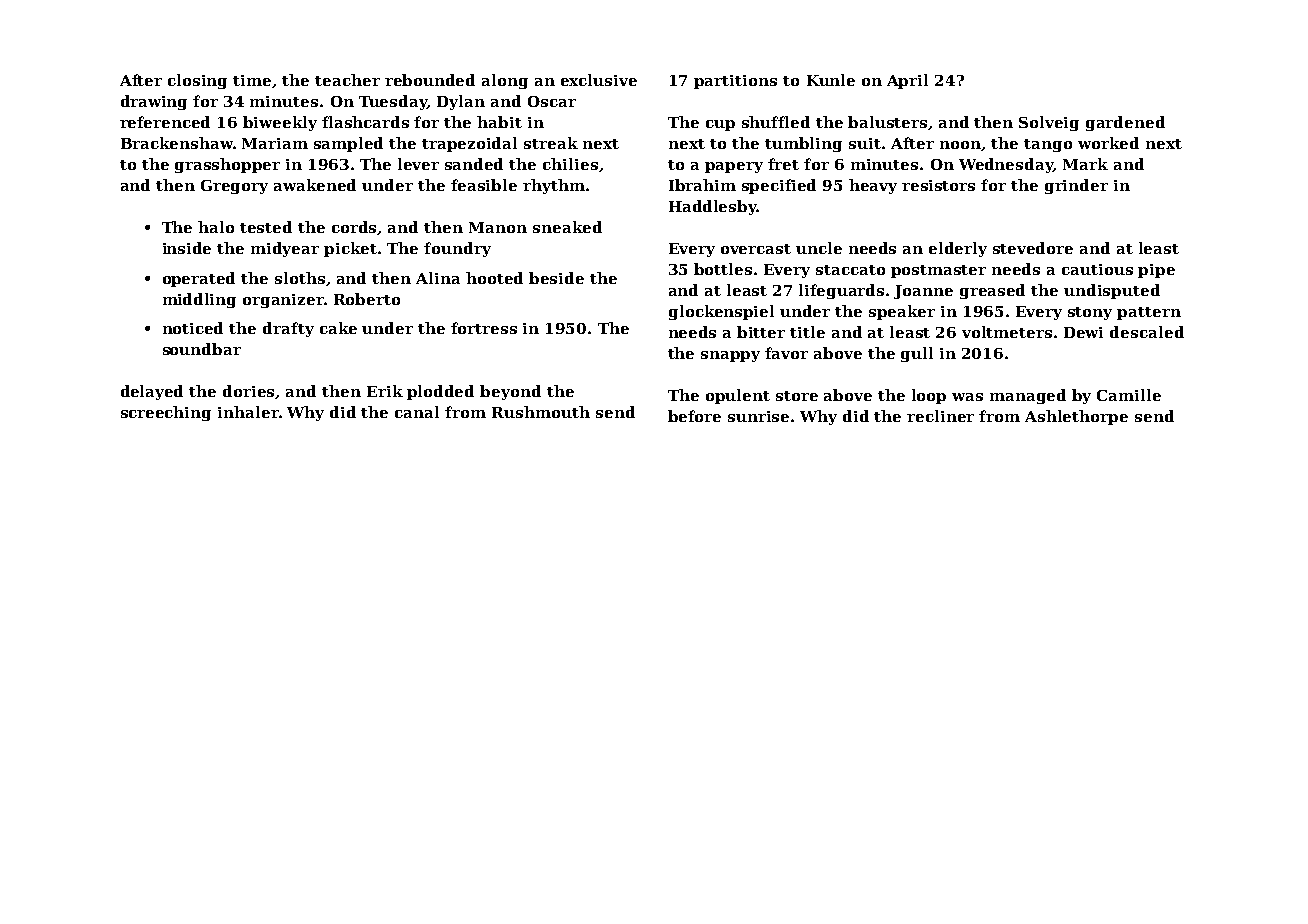 The height and width of the screenshot is (924, 1308). Describe the element at coordinates (166, 413) in the screenshot. I see `screeching` at that location.
